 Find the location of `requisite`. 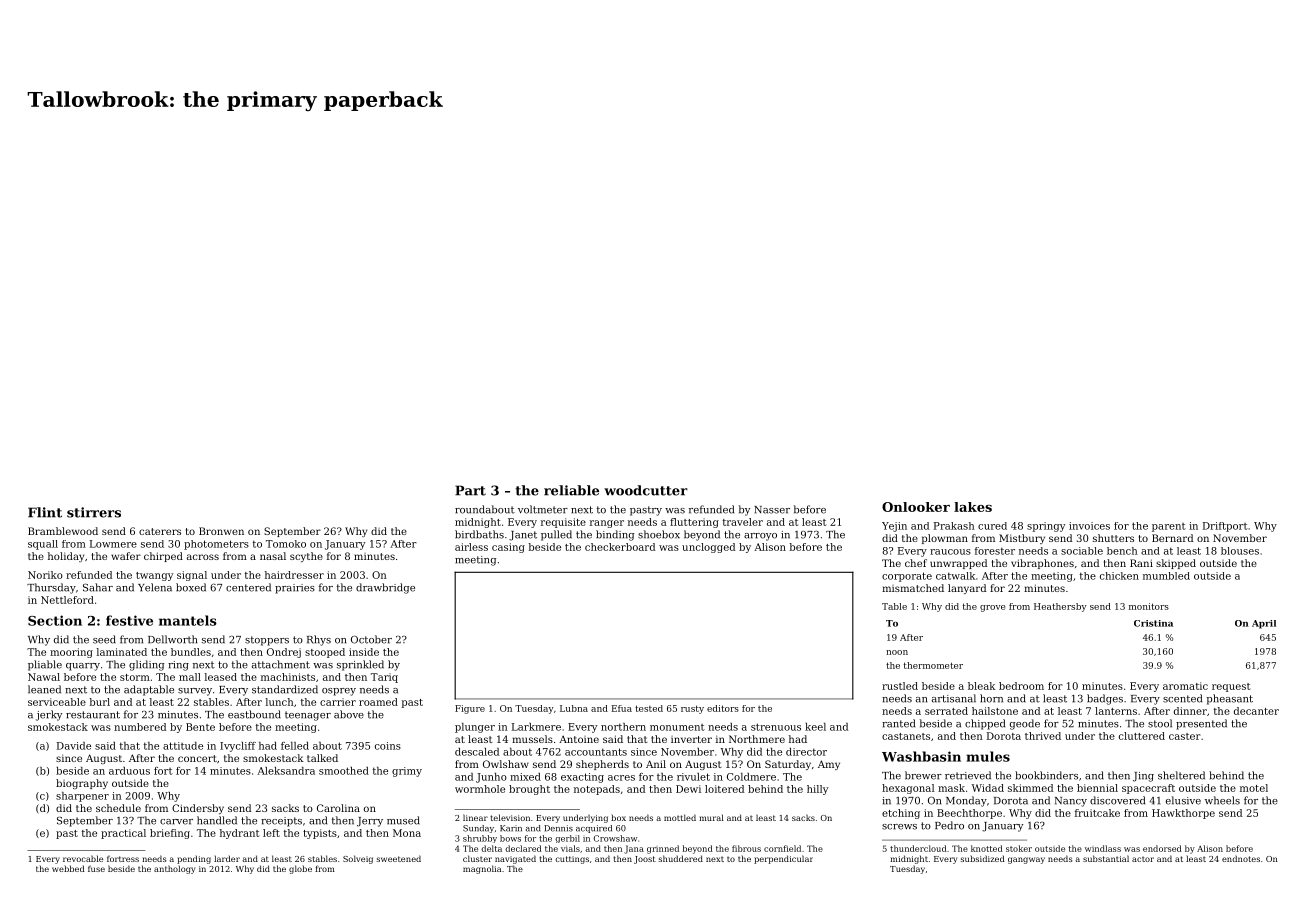

requisite is located at coordinates (563, 523).
